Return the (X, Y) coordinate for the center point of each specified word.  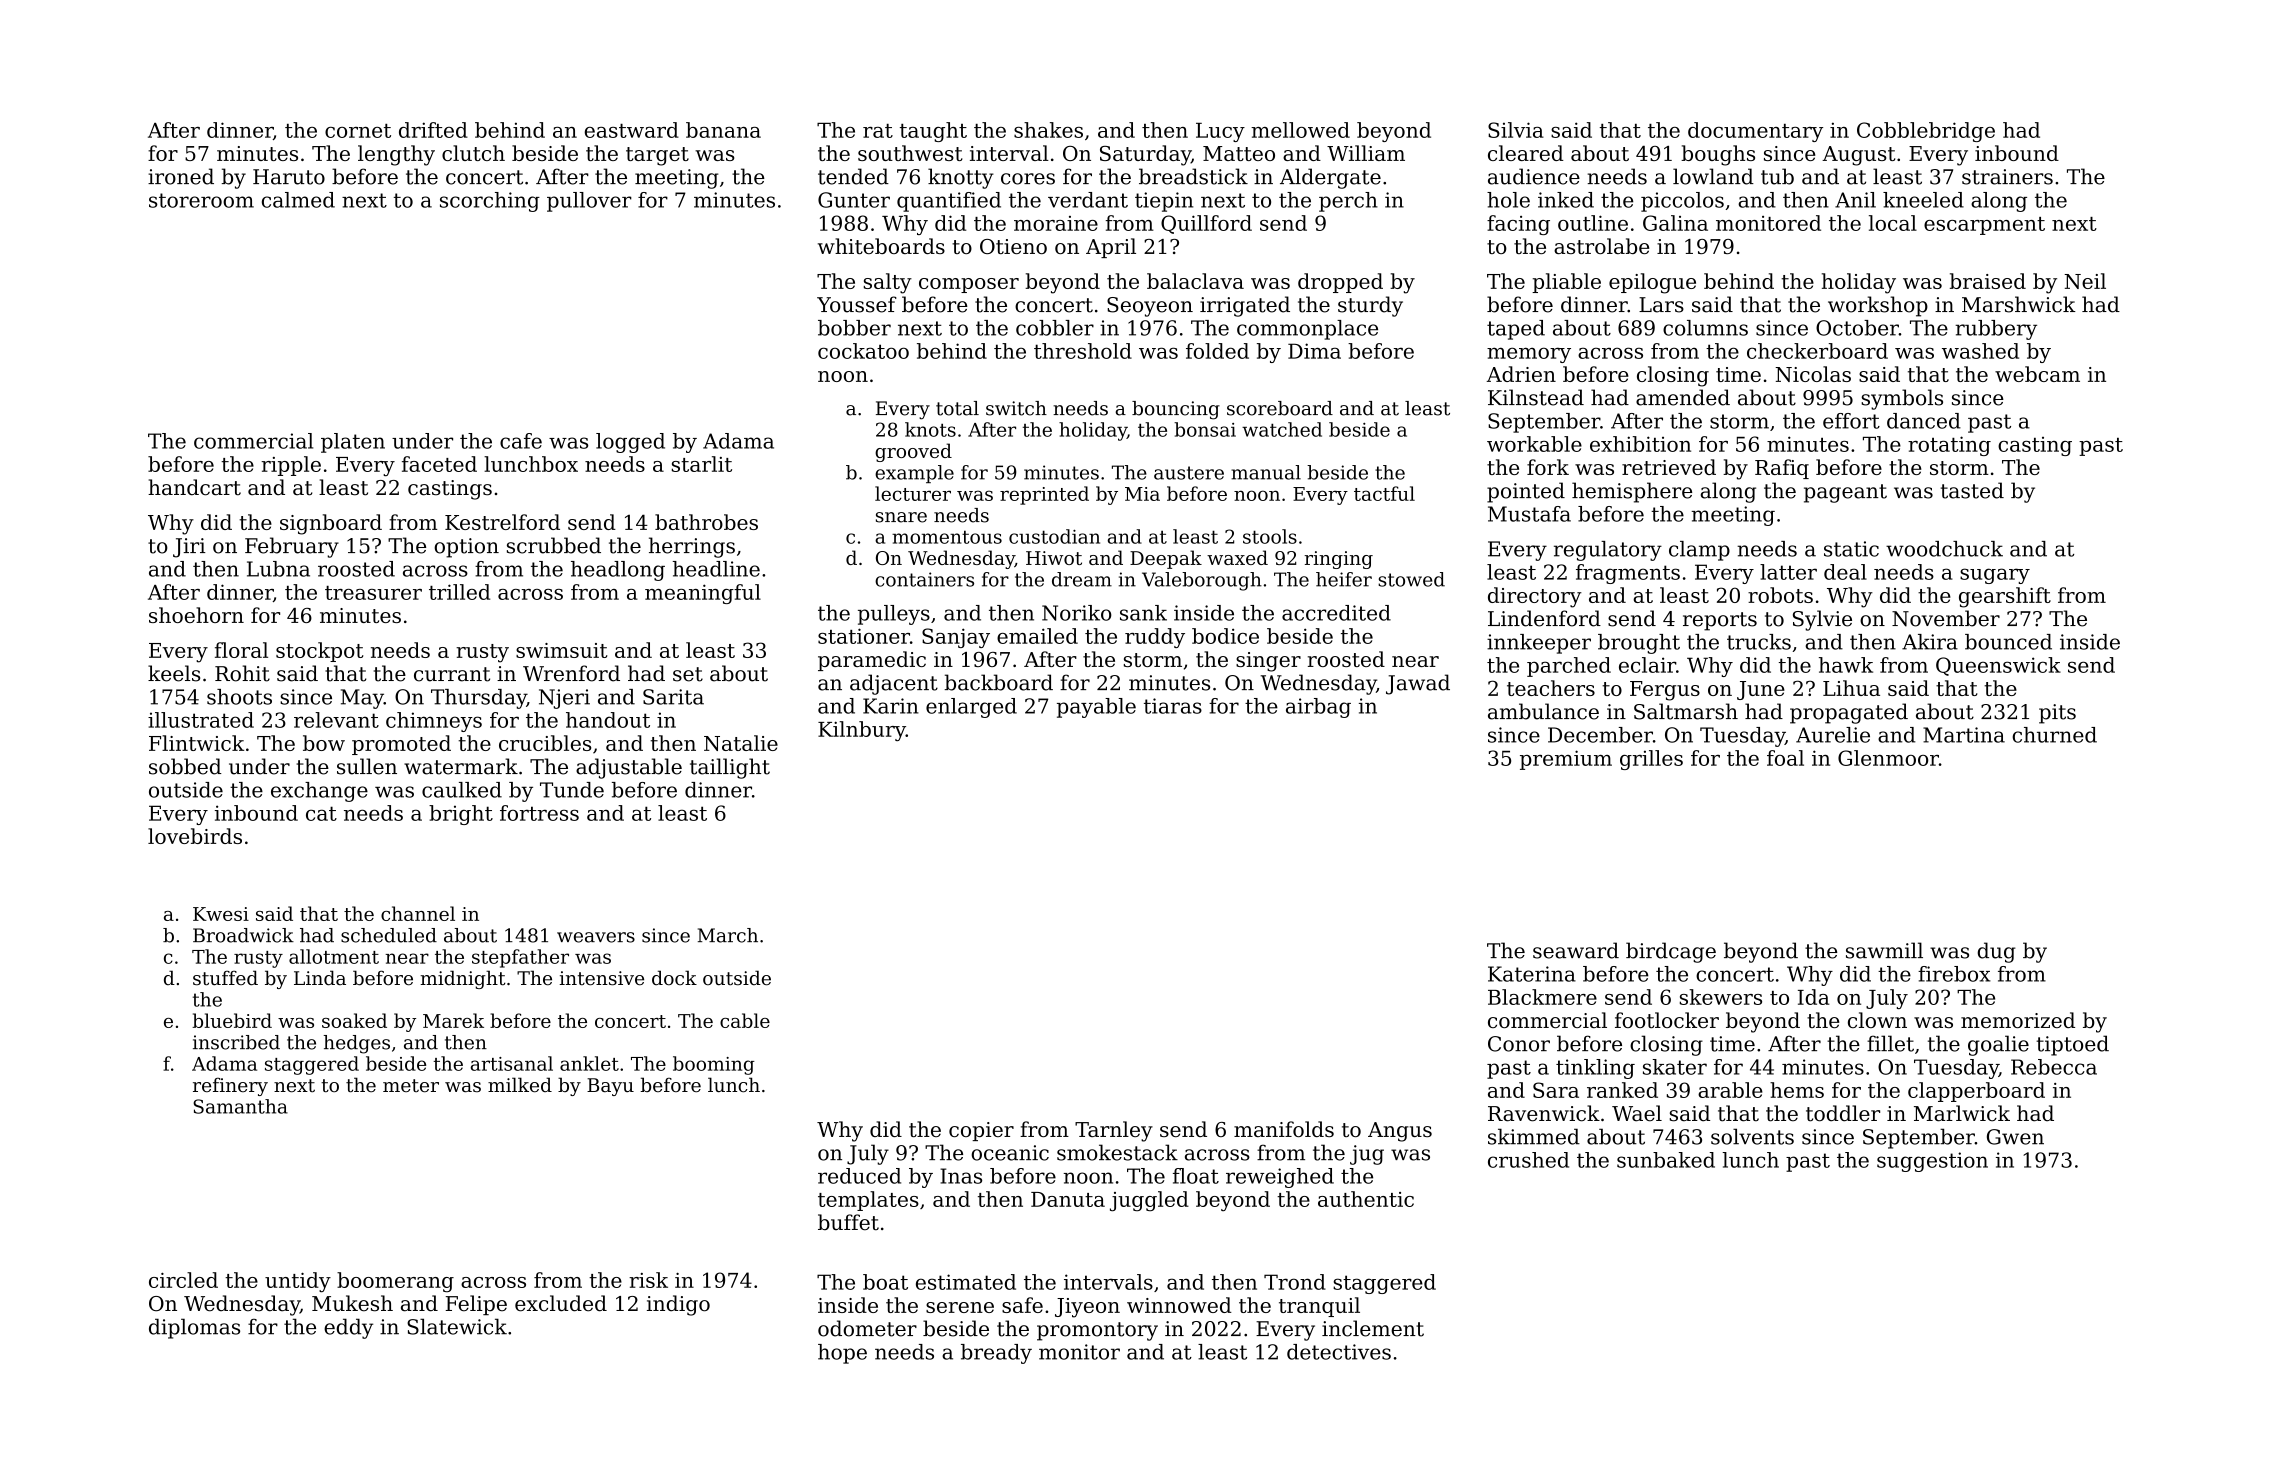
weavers (596, 937)
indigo (678, 1305)
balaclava (1195, 281)
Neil (2085, 281)
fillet (1890, 1043)
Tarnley (1114, 1131)
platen (353, 443)
